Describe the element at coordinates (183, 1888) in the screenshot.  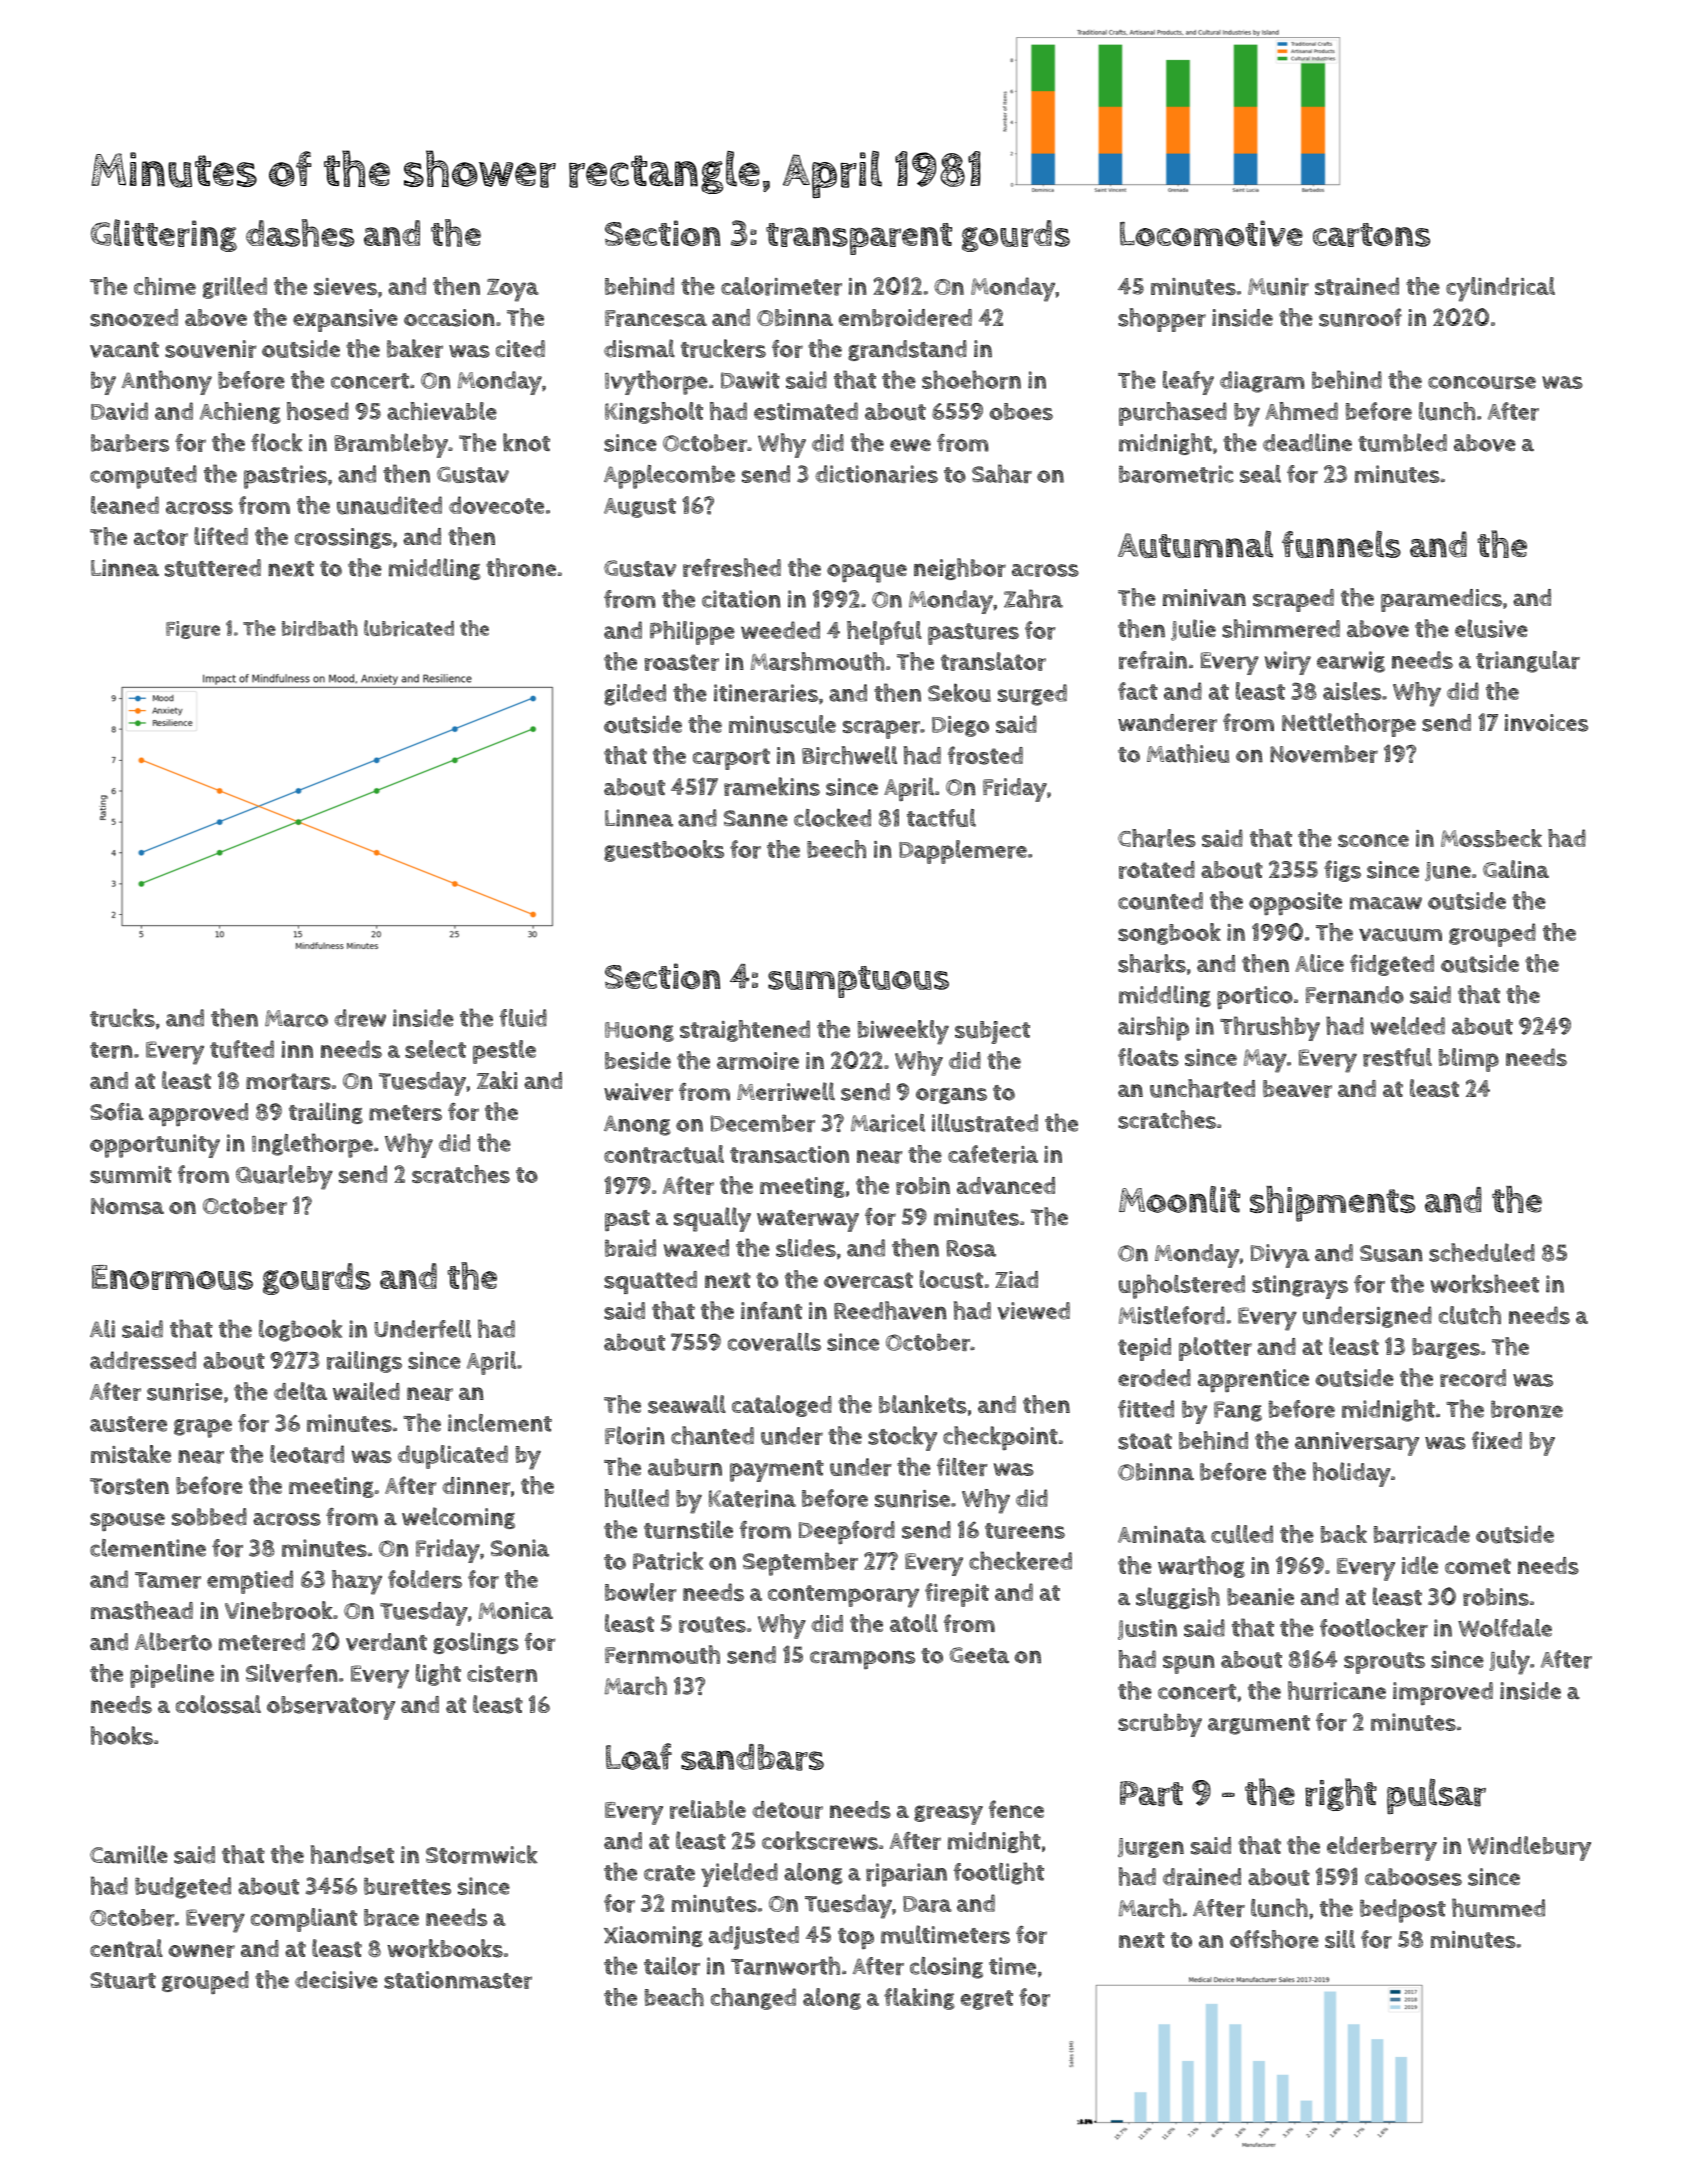
I see `budgeted` at that location.
